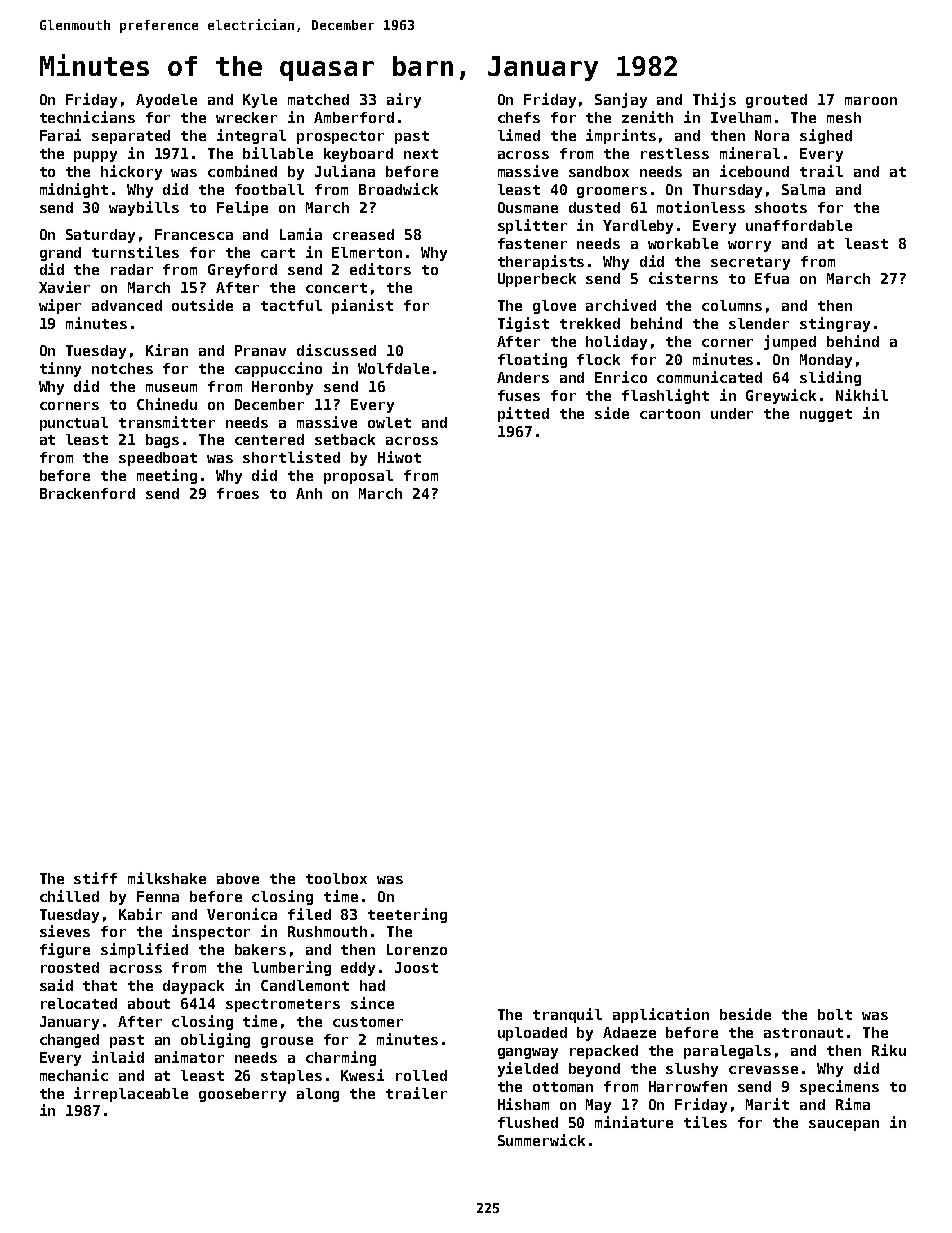 The width and height of the screenshot is (952, 1233). Describe the element at coordinates (380, 269) in the screenshot. I see `editors` at that location.
